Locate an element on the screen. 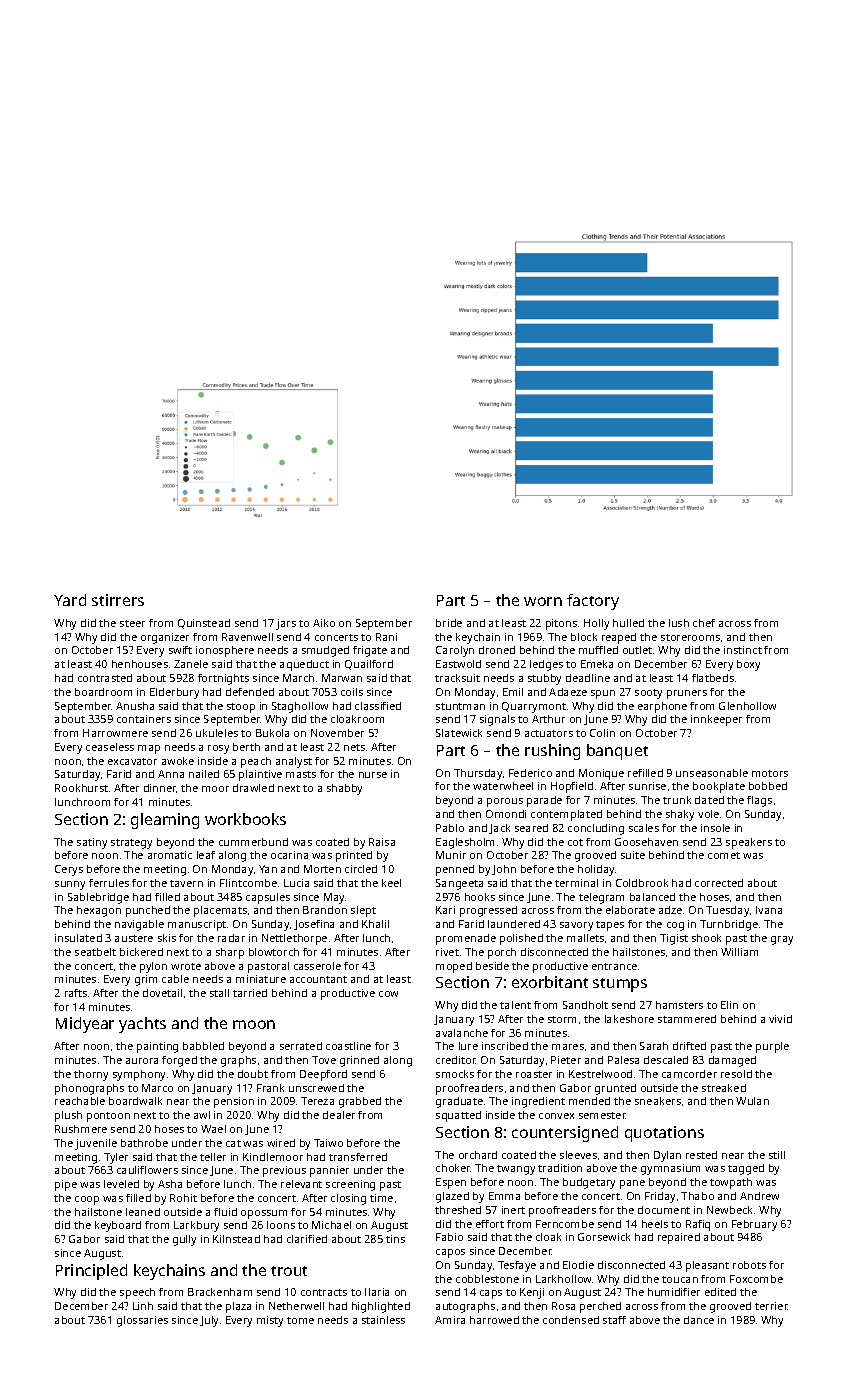 This screenshot has height=1400, width=849. leaf is located at coordinates (206, 855).
